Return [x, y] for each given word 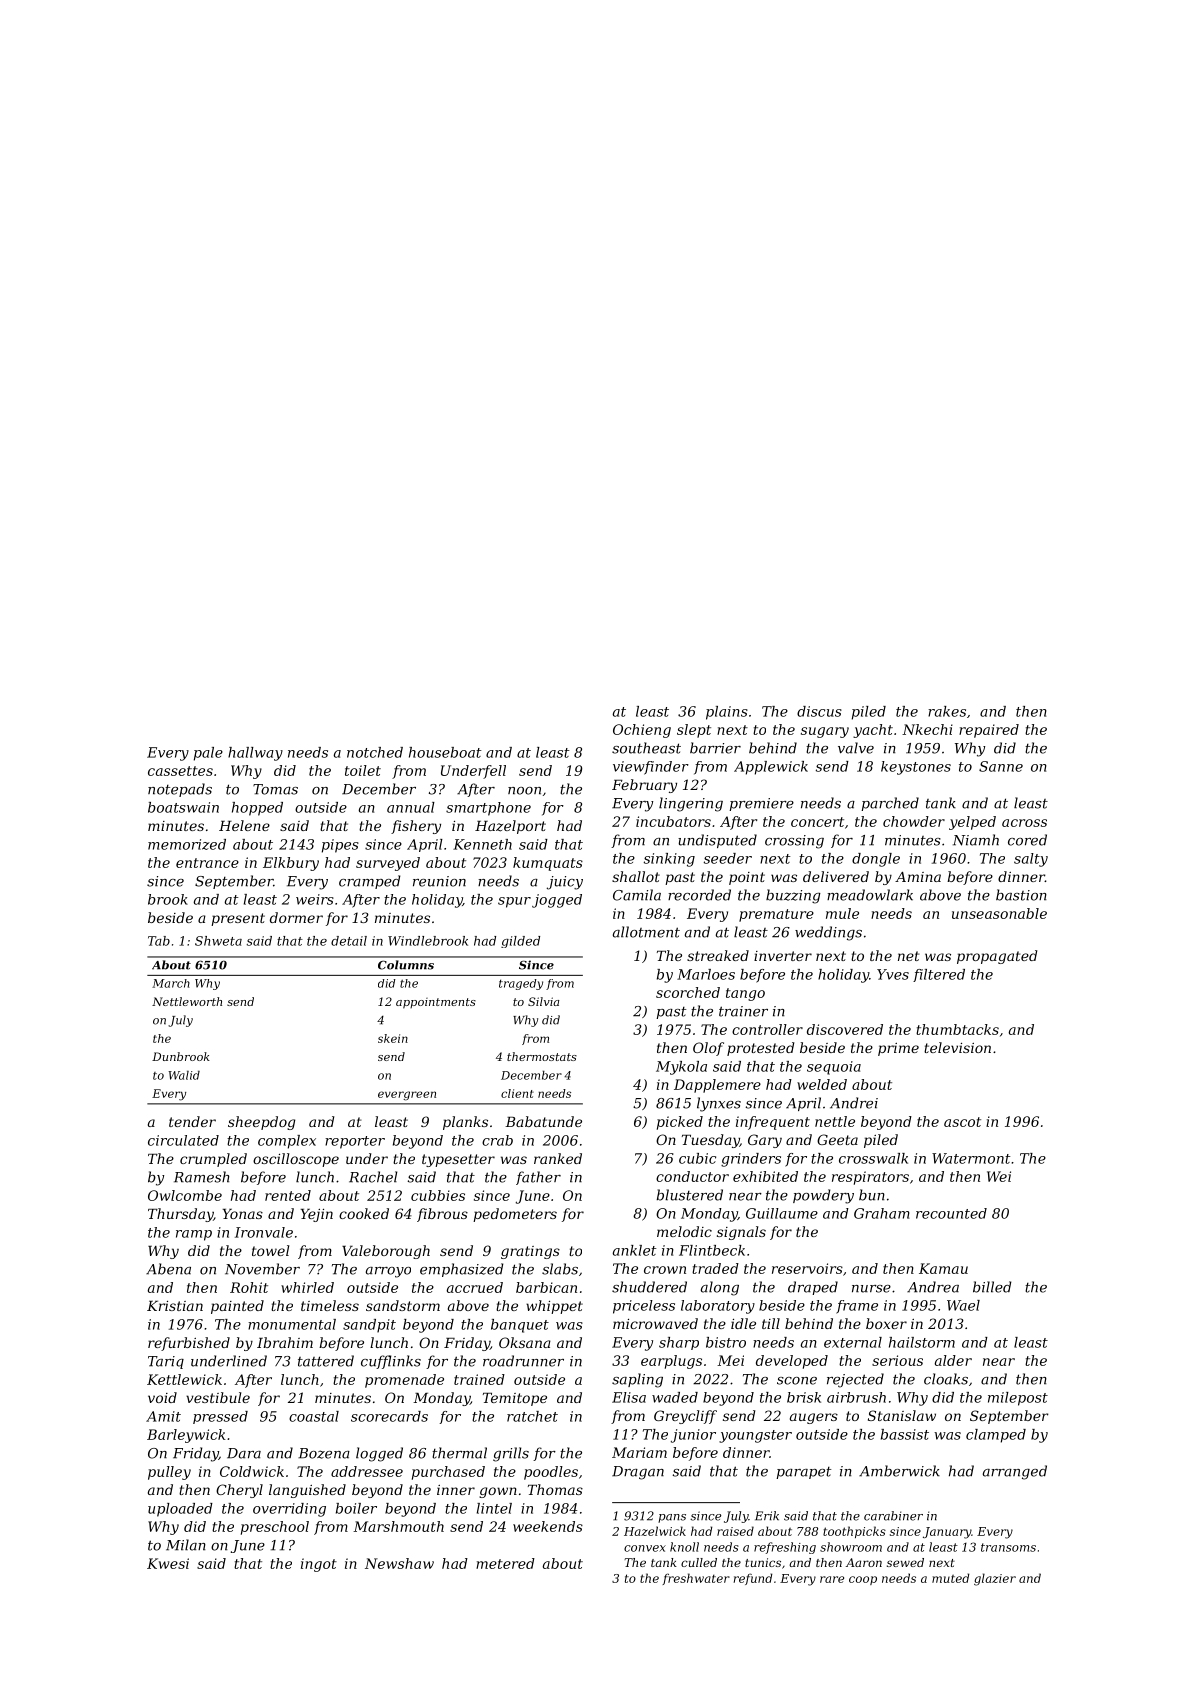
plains [727, 713]
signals [741, 1233]
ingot [319, 1565]
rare [832, 1579]
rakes [947, 711]
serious [897, 1360]
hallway [255, 754]
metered [505, 1563]
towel [270, 1250]
